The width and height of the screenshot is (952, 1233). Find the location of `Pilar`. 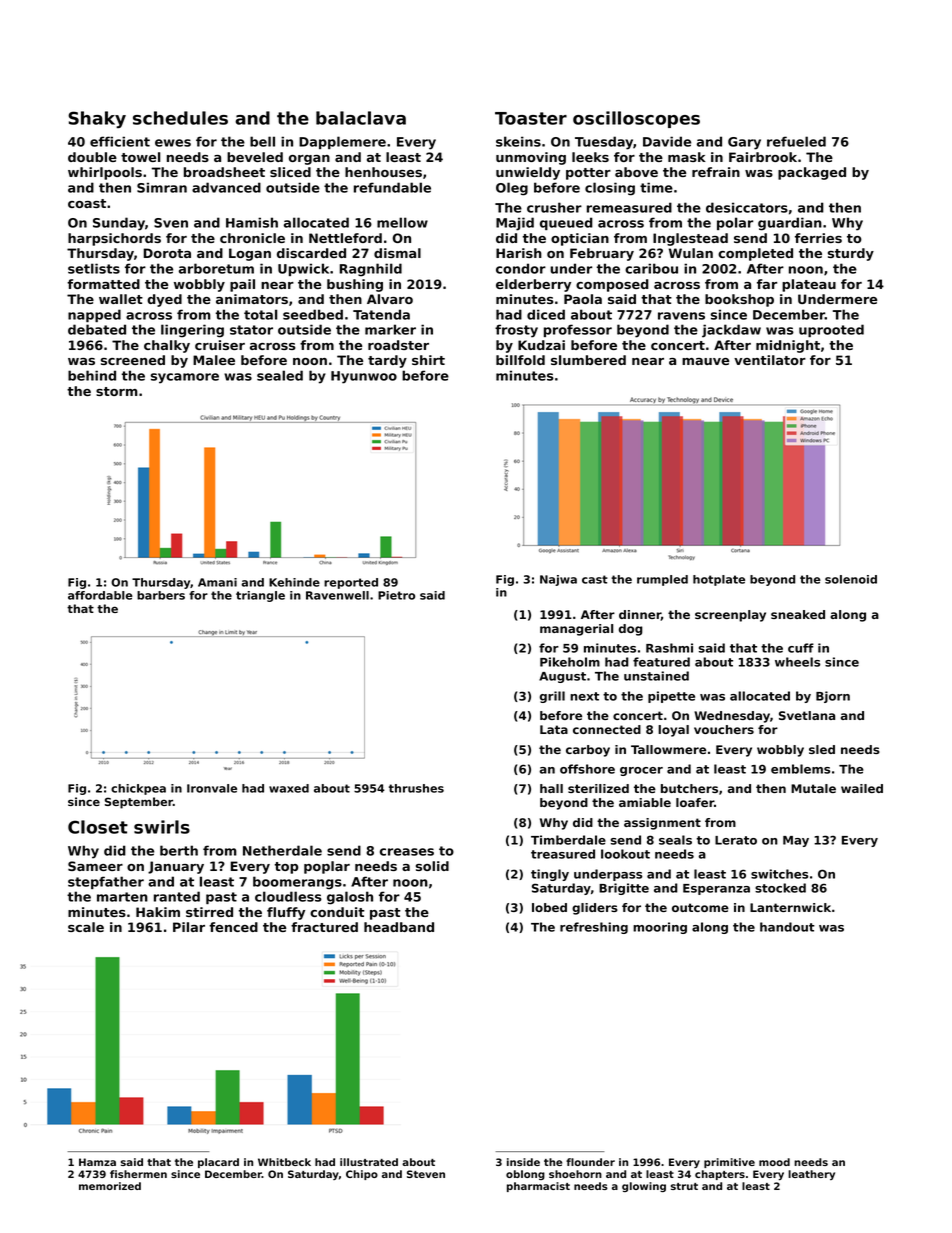

Pilar is located at coordinates (189, 927).
